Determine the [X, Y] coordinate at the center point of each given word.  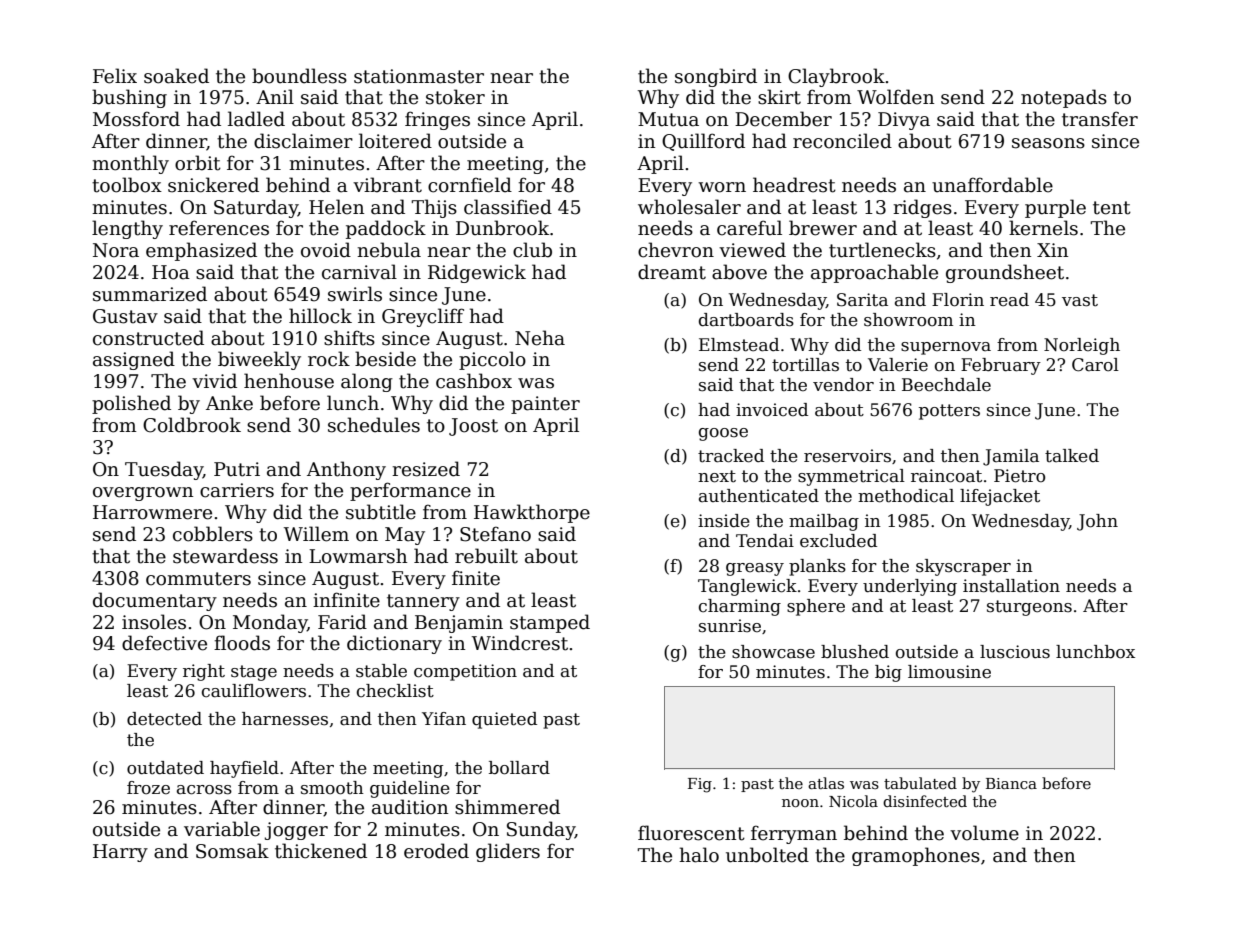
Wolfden [895, 97]
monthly [130, 164]
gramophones [916, 856]
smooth [332, 788]
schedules [374, 425]
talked [1072, 456]
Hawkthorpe [532, 513]
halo [699, 855]
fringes [437, 120]
